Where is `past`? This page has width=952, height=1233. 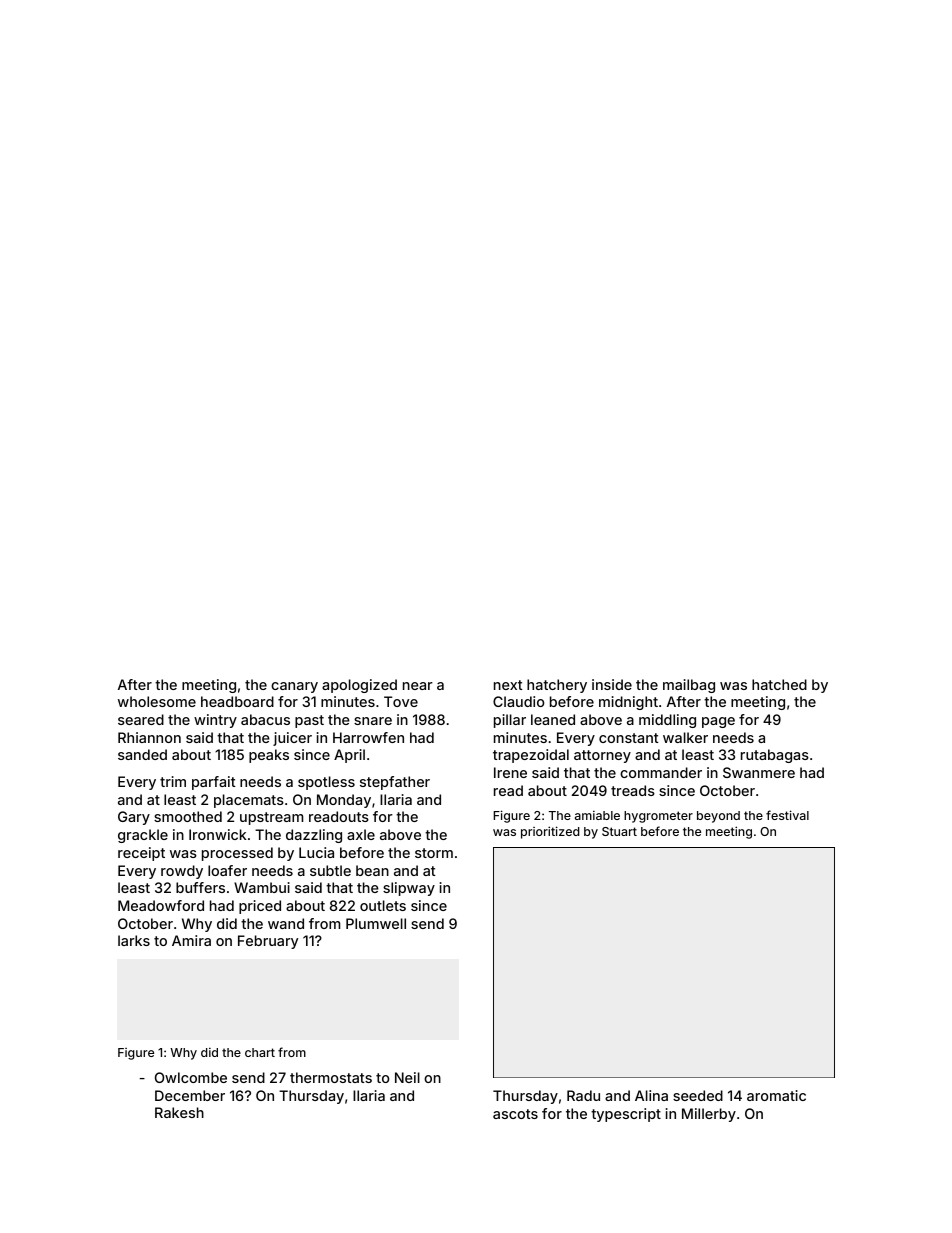
past is located at coordinates (309, 721).
